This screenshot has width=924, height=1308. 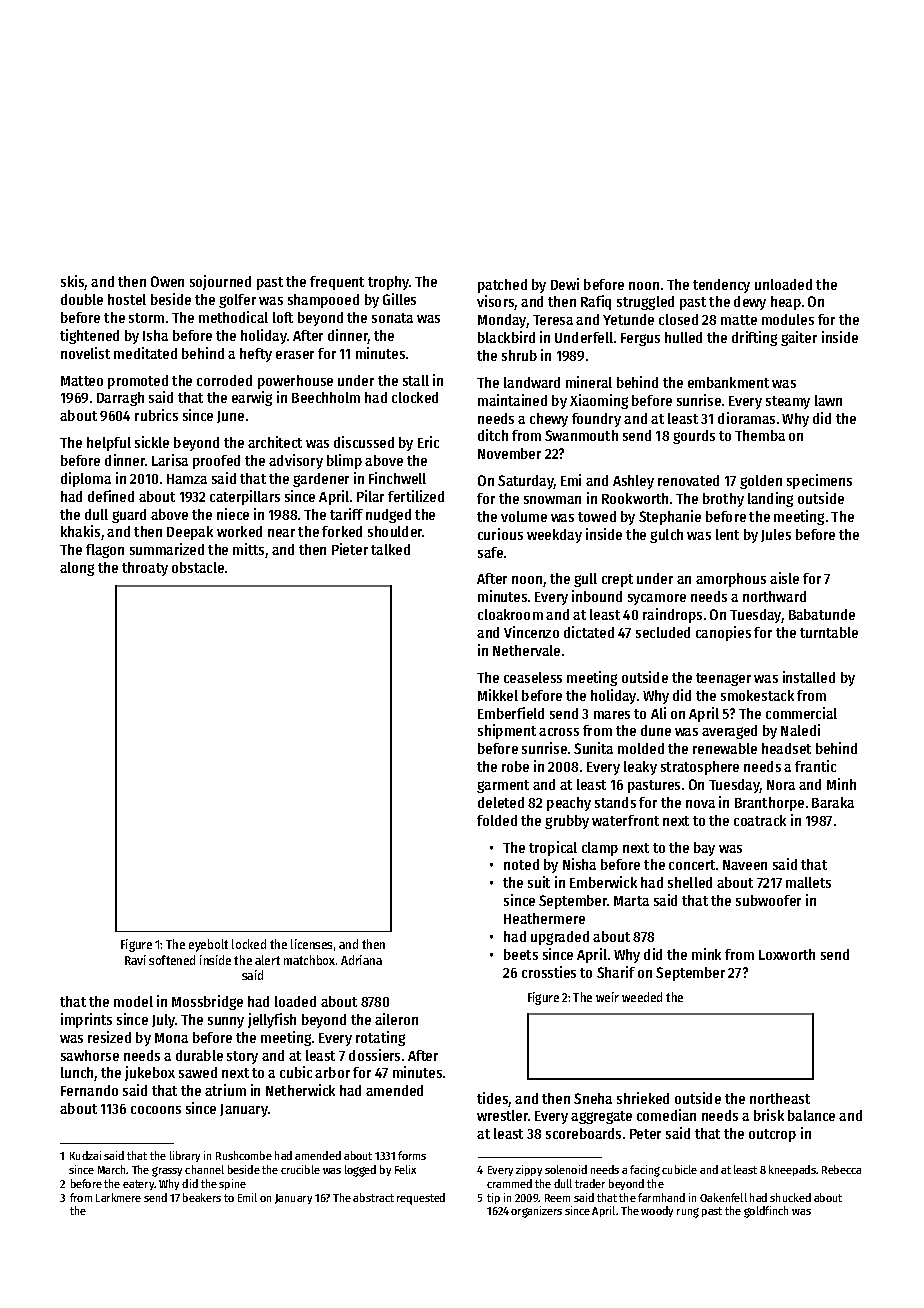 I want to click on Mikkel, so click(x=498, y=695).
